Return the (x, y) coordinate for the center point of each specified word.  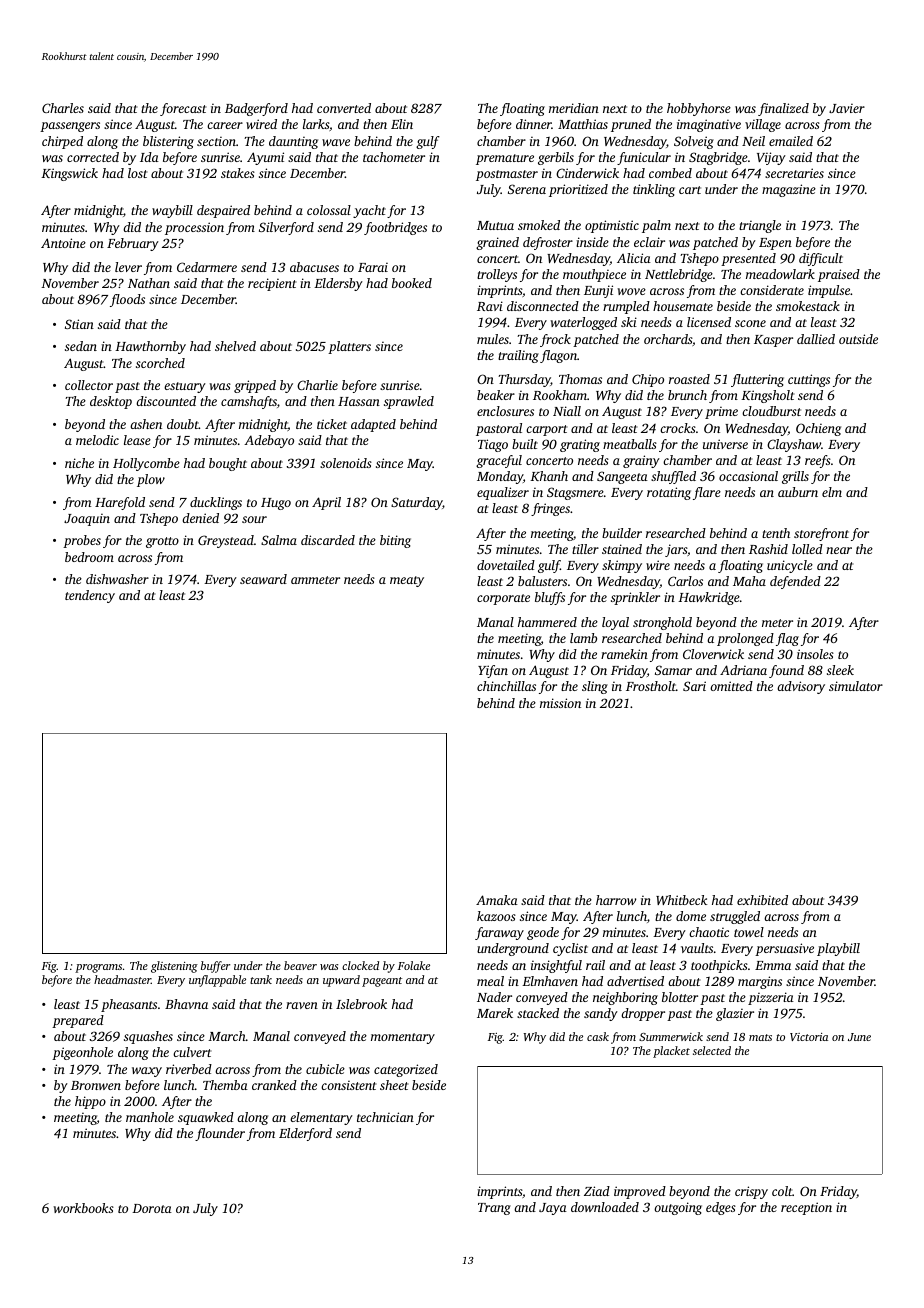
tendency (90, 596)
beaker (496, 395)
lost (137, 173)
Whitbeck (681, 900)
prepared (78, 1021)
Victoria (809, 1037)
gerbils (556, 158)
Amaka (497, 900)
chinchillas (506, 686)
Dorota (152, 1208)
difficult (821, 259)
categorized (406, 1070)
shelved (235, 346)
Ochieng (818, 429)
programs (98, 968)
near (839, 550)
